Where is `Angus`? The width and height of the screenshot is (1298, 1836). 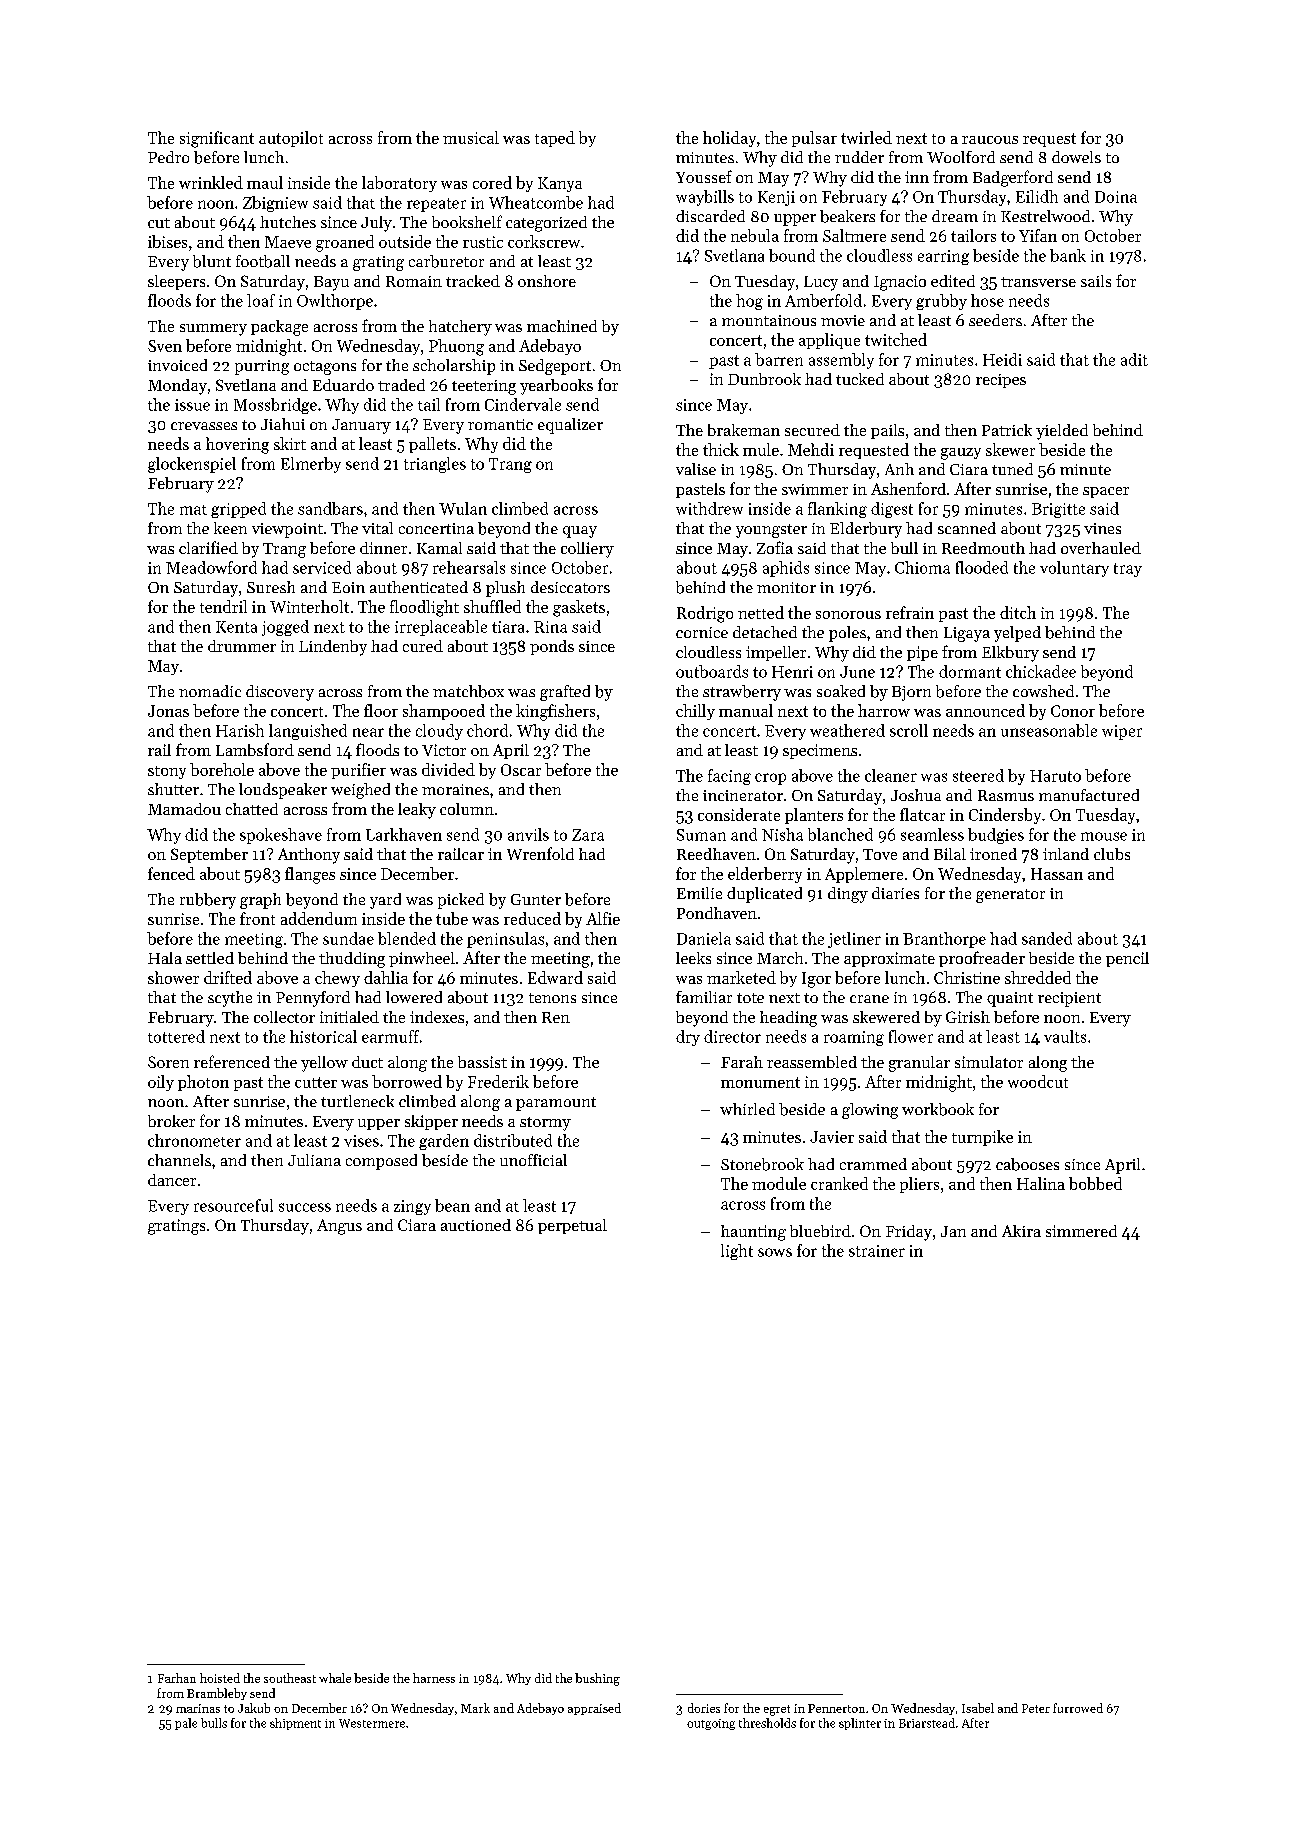 Angus is located at coordinates (339, 1227).
